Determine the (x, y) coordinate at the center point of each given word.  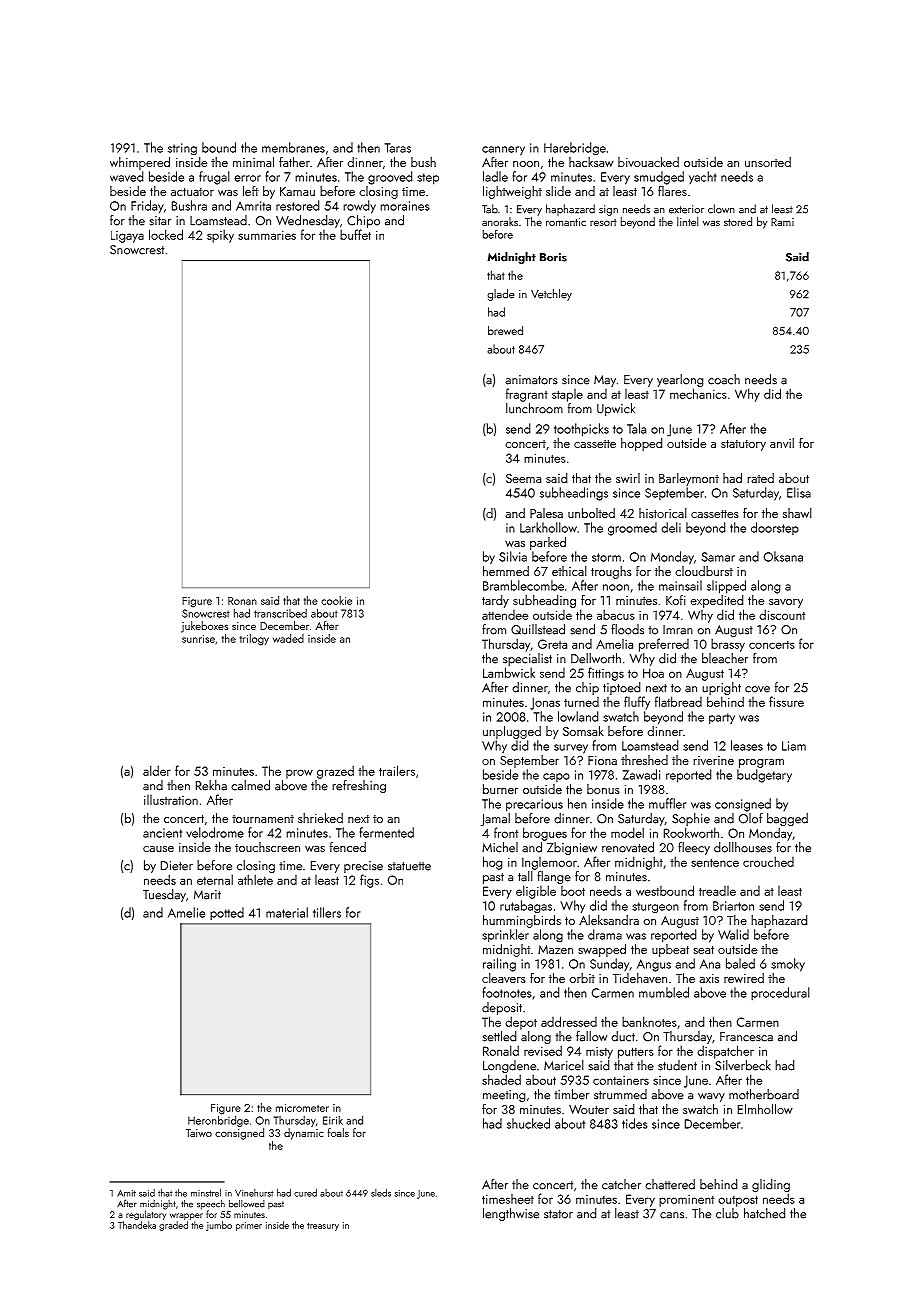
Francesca (746, 1037)
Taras (398, 148)
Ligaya (127, 237)
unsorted (768, 162)
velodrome (215, 832)
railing (499, 965)
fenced (348, 847)
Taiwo (199, 1133)
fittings (606, 674)
